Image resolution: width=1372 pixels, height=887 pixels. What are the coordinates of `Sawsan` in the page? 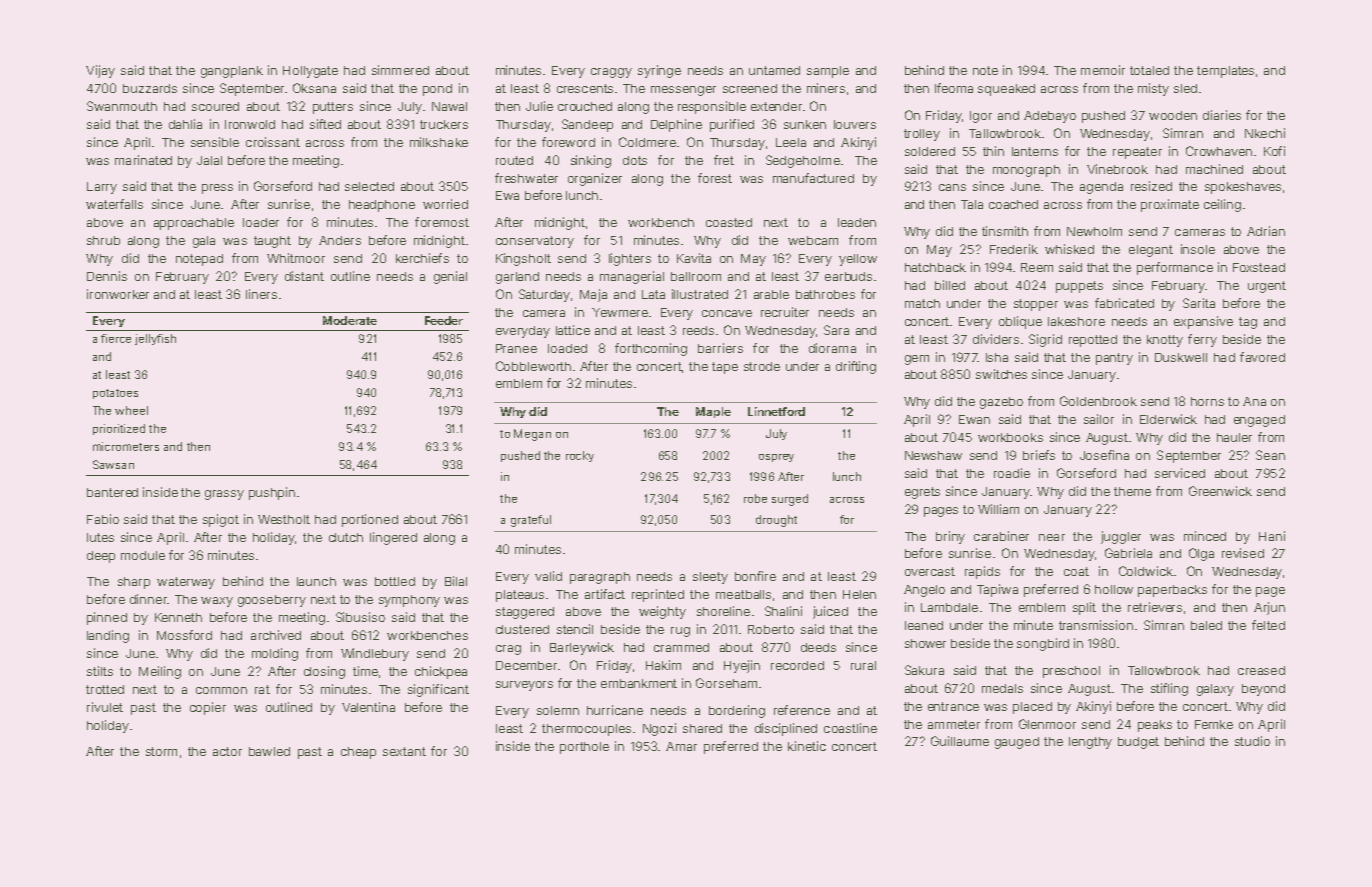 It's located at (113, 464).
